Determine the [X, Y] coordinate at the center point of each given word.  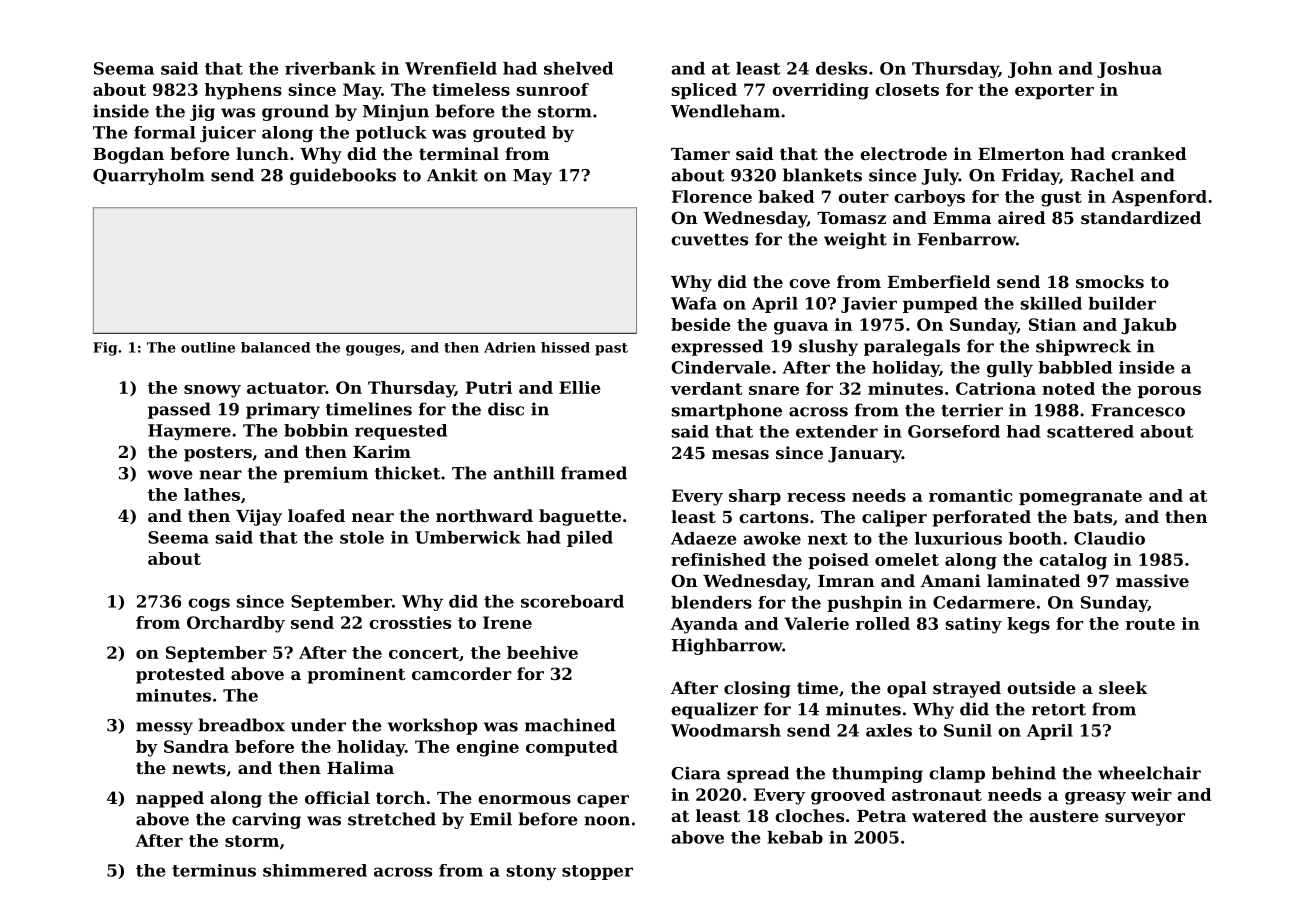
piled [590, 539]
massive [1152, 580]
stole [362, 537]
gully [1010, 369]
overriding [820, 91]
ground [295, 112]
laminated [1034, 580]
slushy [828, 347]
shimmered [315, 870]
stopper [597, 872]
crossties [410, 622]
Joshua [1129, 70]
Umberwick [468, 537]
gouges [373, 350]
